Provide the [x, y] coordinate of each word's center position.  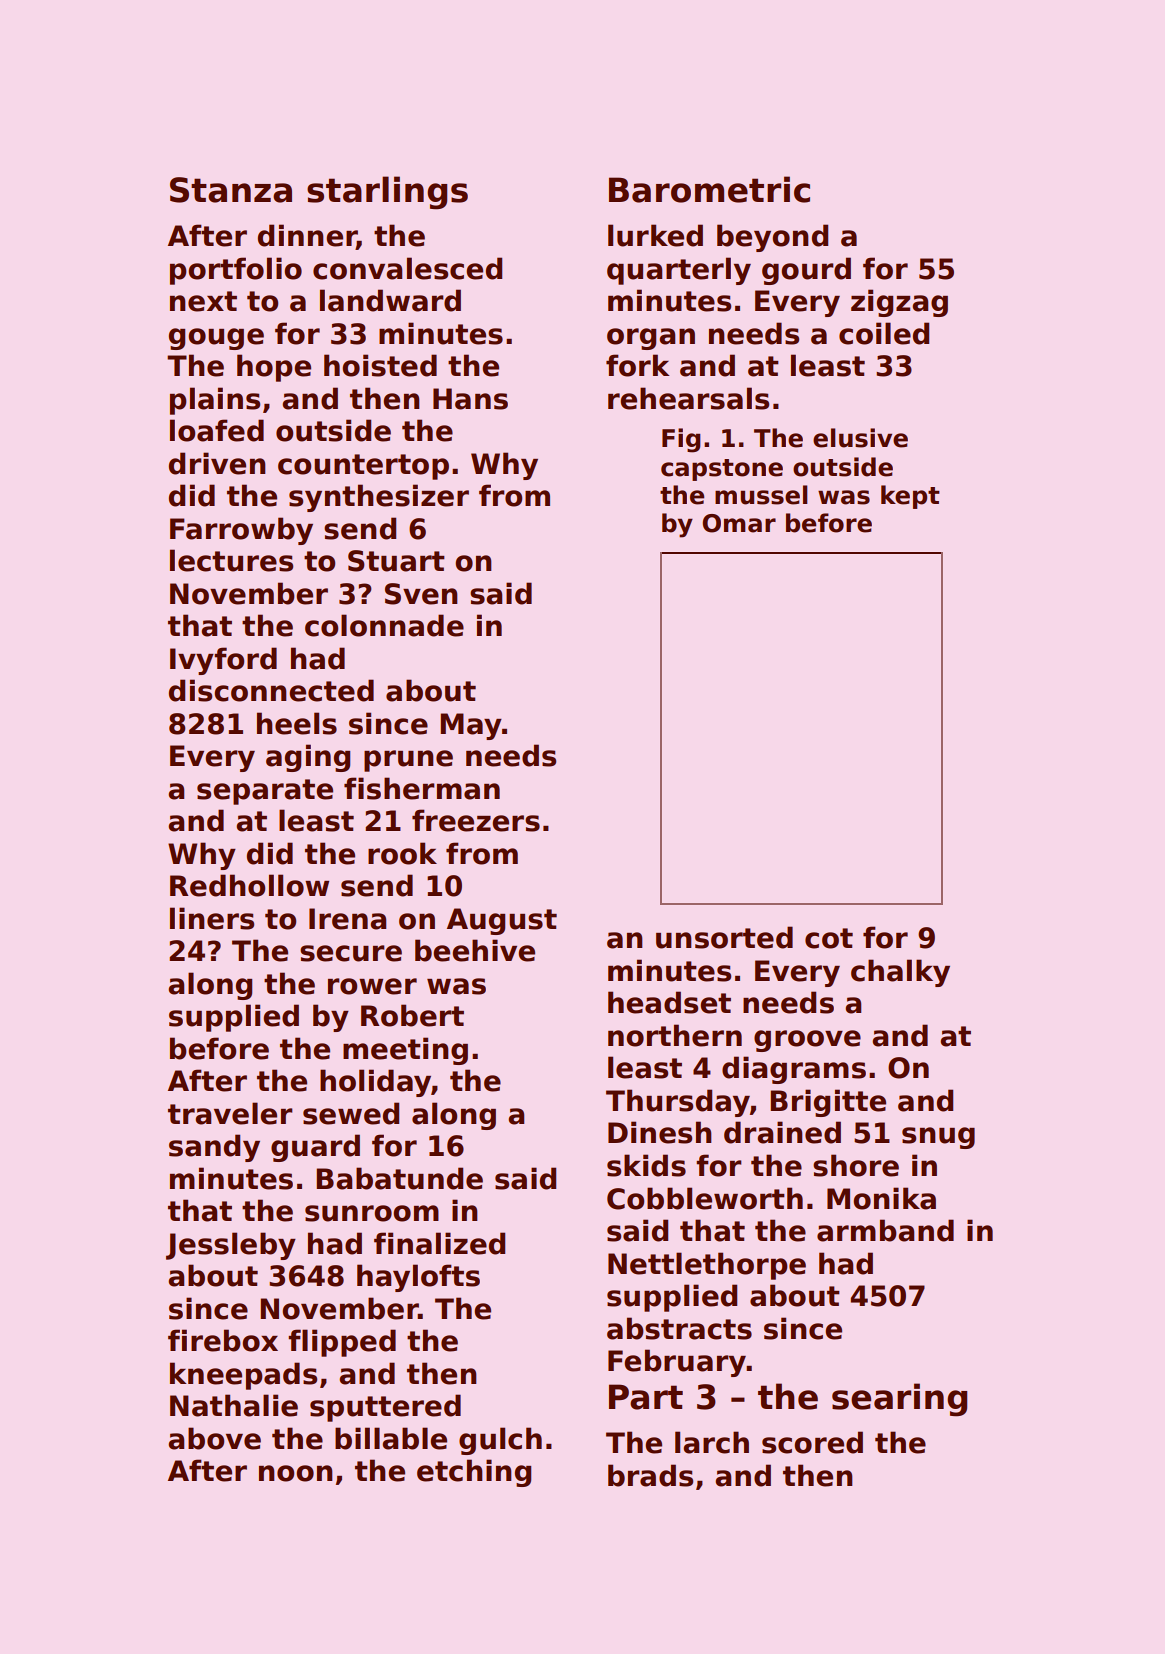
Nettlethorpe [707, 1266]
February [677, 1363]
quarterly [679, 271]
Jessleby [231, 1246]
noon [296, 1473]
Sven [421, 594]
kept [910, 497]
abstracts [679, 1328]
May [471, 726]
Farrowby [241, 531]
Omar [739, 523]
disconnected [271, 690]
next [203, 301]
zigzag [899, 303]
